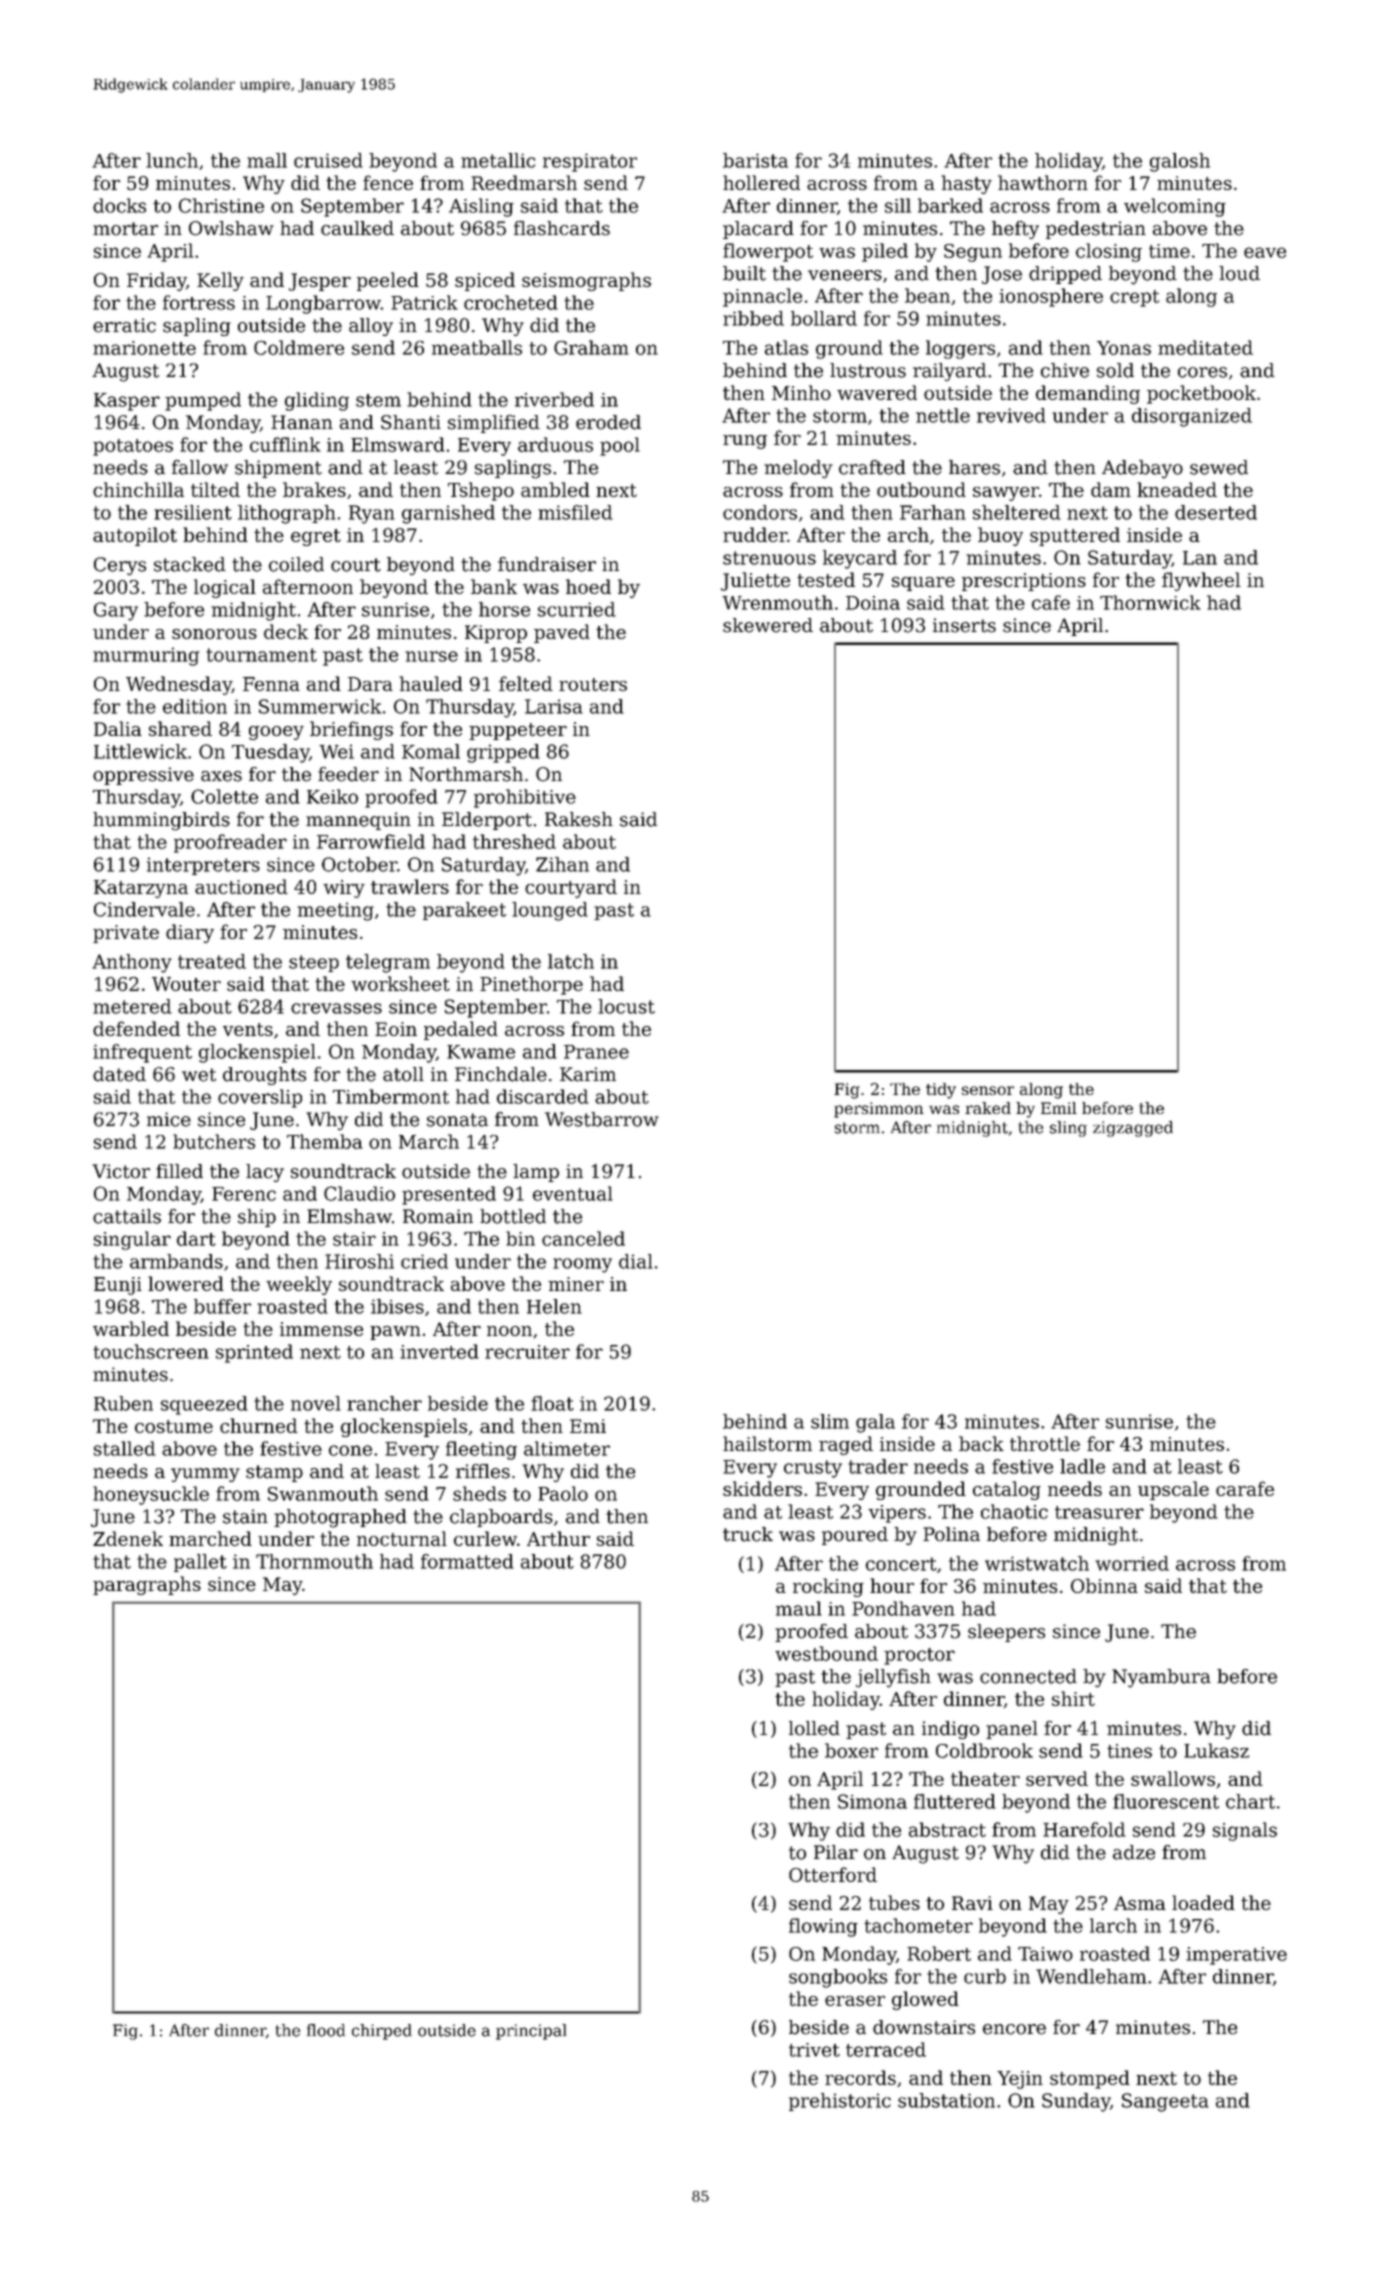  What do you see at coordinates (941, 1091) in the image?
I see `tidy` at bounding box center [941, 1091].
